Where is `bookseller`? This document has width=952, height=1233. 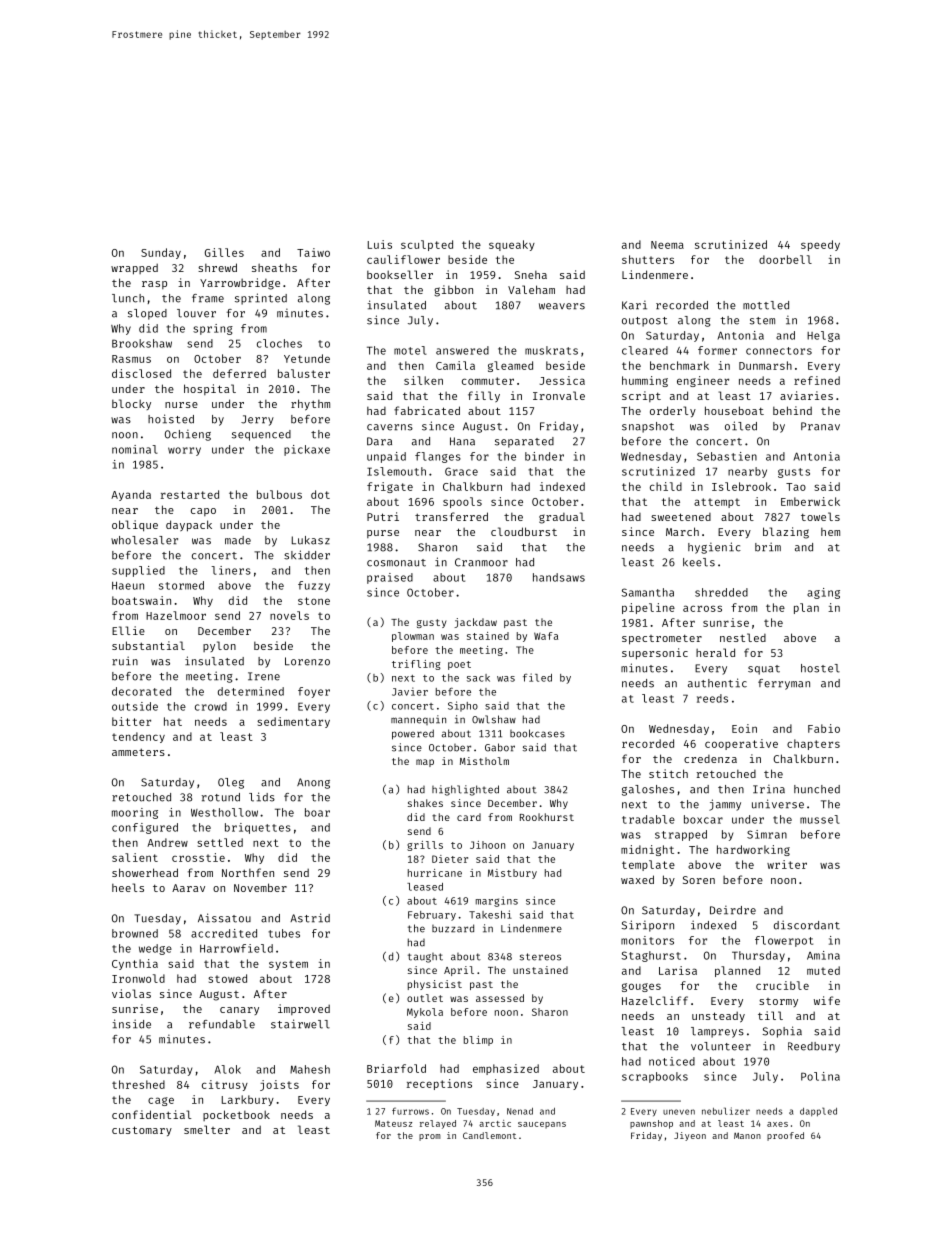 bookseller is located at coordinates (400, 274).
